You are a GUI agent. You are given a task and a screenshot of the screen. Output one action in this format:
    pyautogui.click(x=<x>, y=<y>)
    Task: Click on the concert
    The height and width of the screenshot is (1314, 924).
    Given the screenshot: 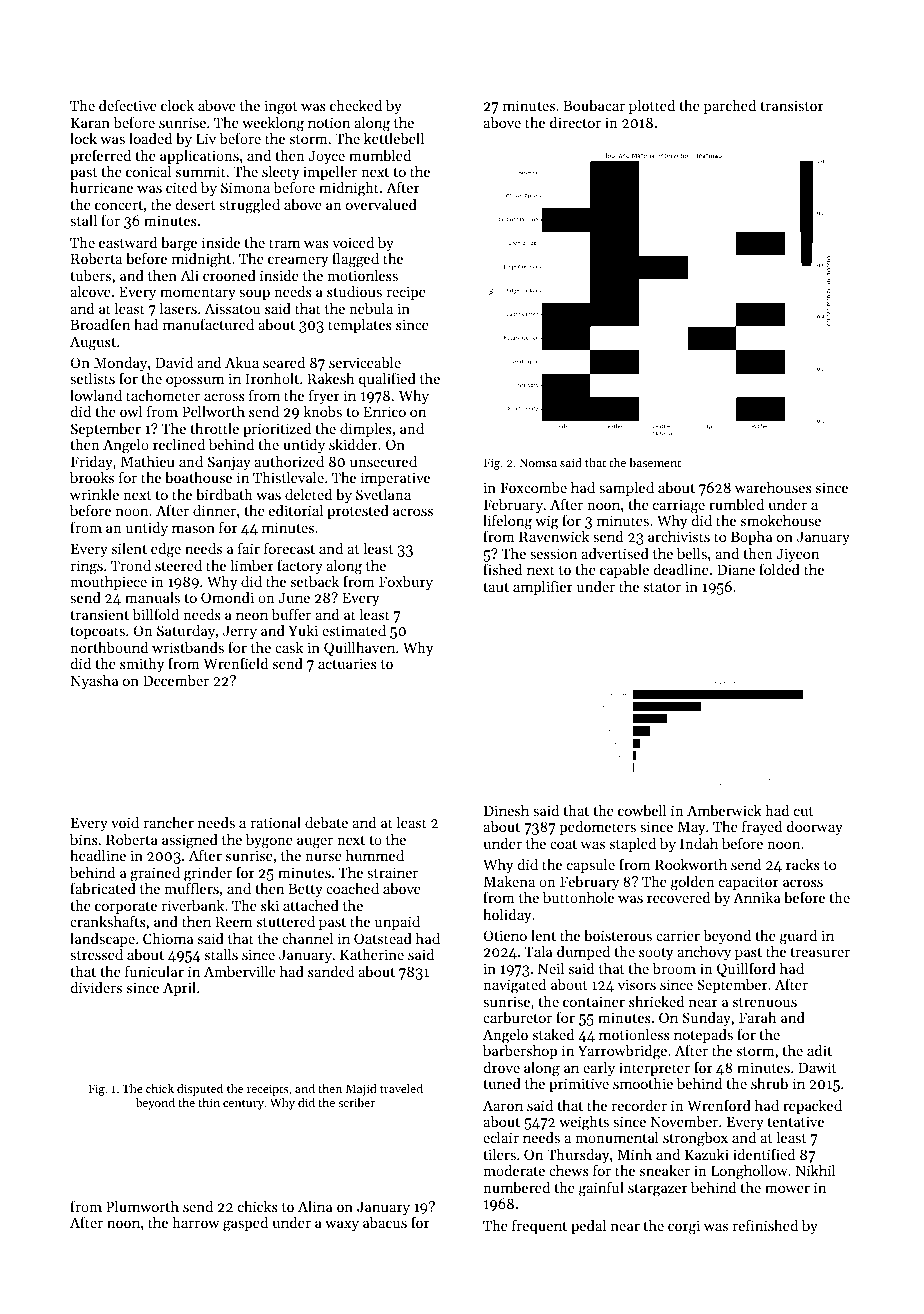 What is the action you would take?
    pyautogui.click(x=119, y=205)
